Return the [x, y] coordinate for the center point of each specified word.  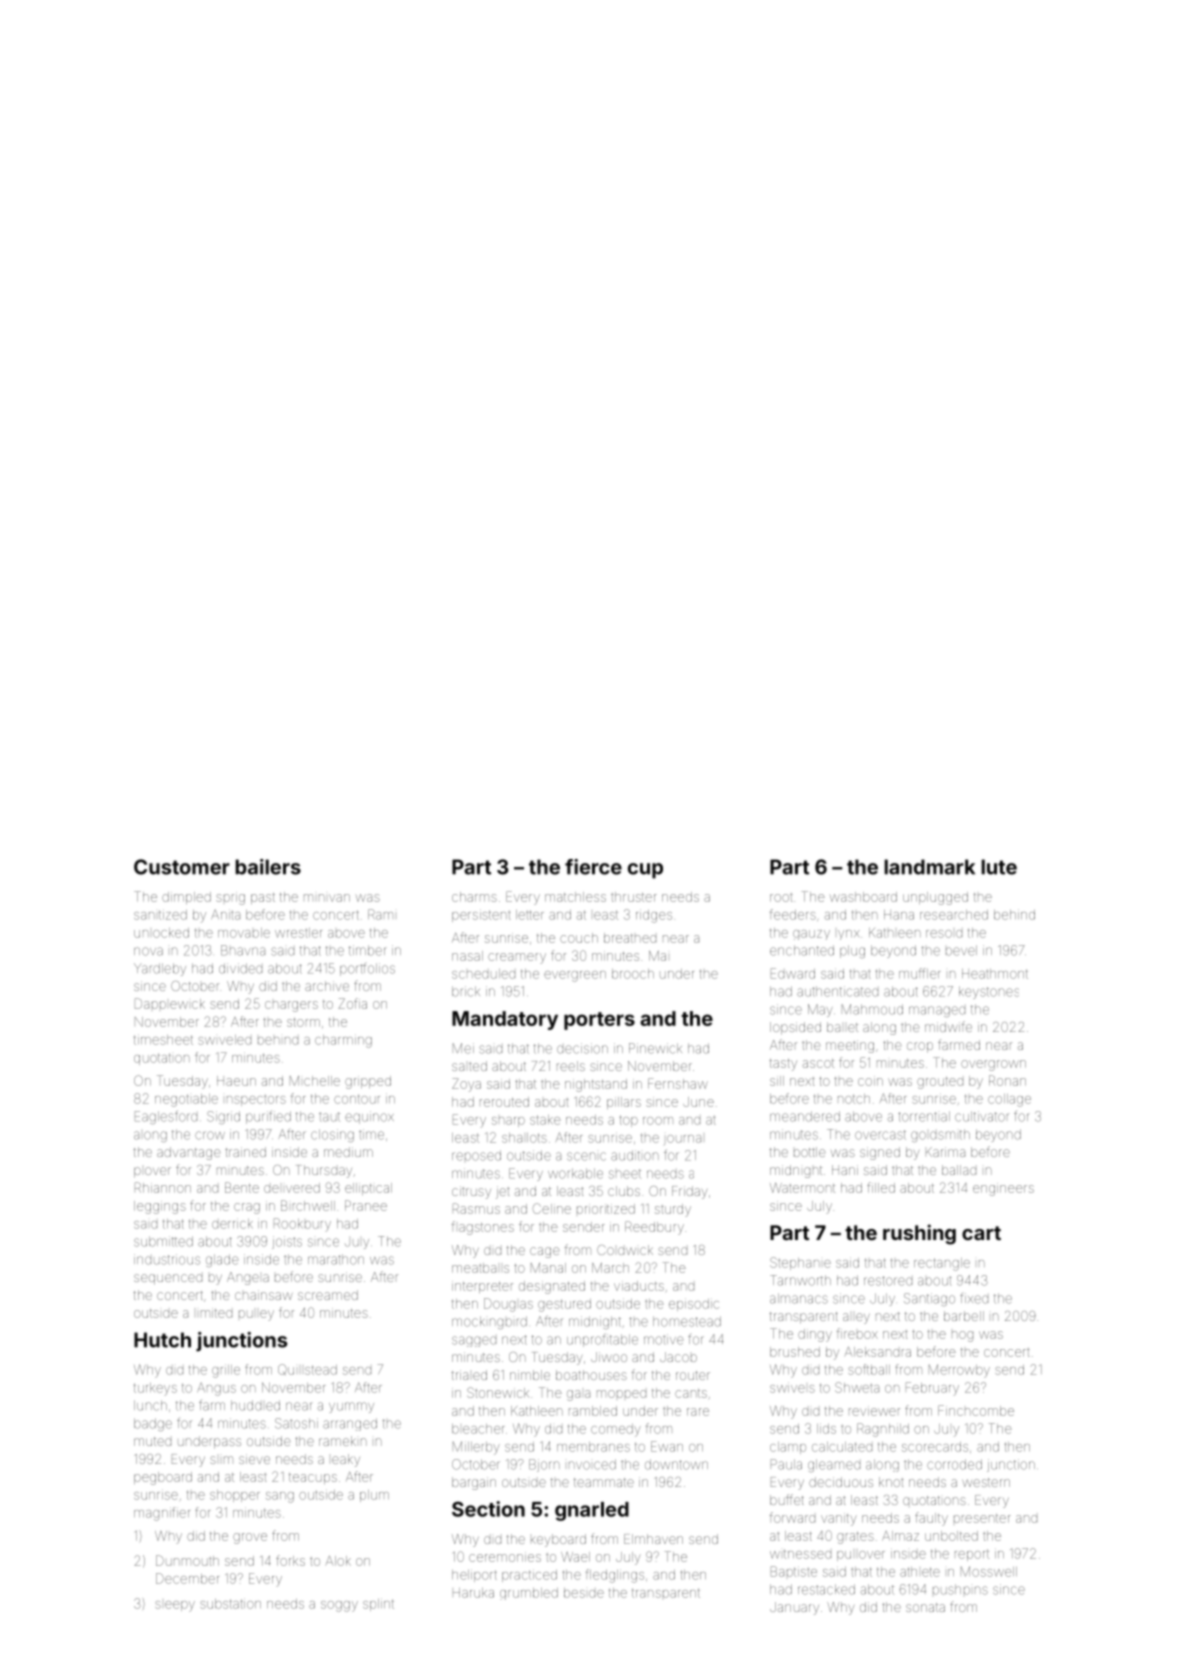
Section [488, 1509]
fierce [593, 867]
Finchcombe [976, 1410]
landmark [929, 867]
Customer [182, 867]
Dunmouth [187, 1560]
